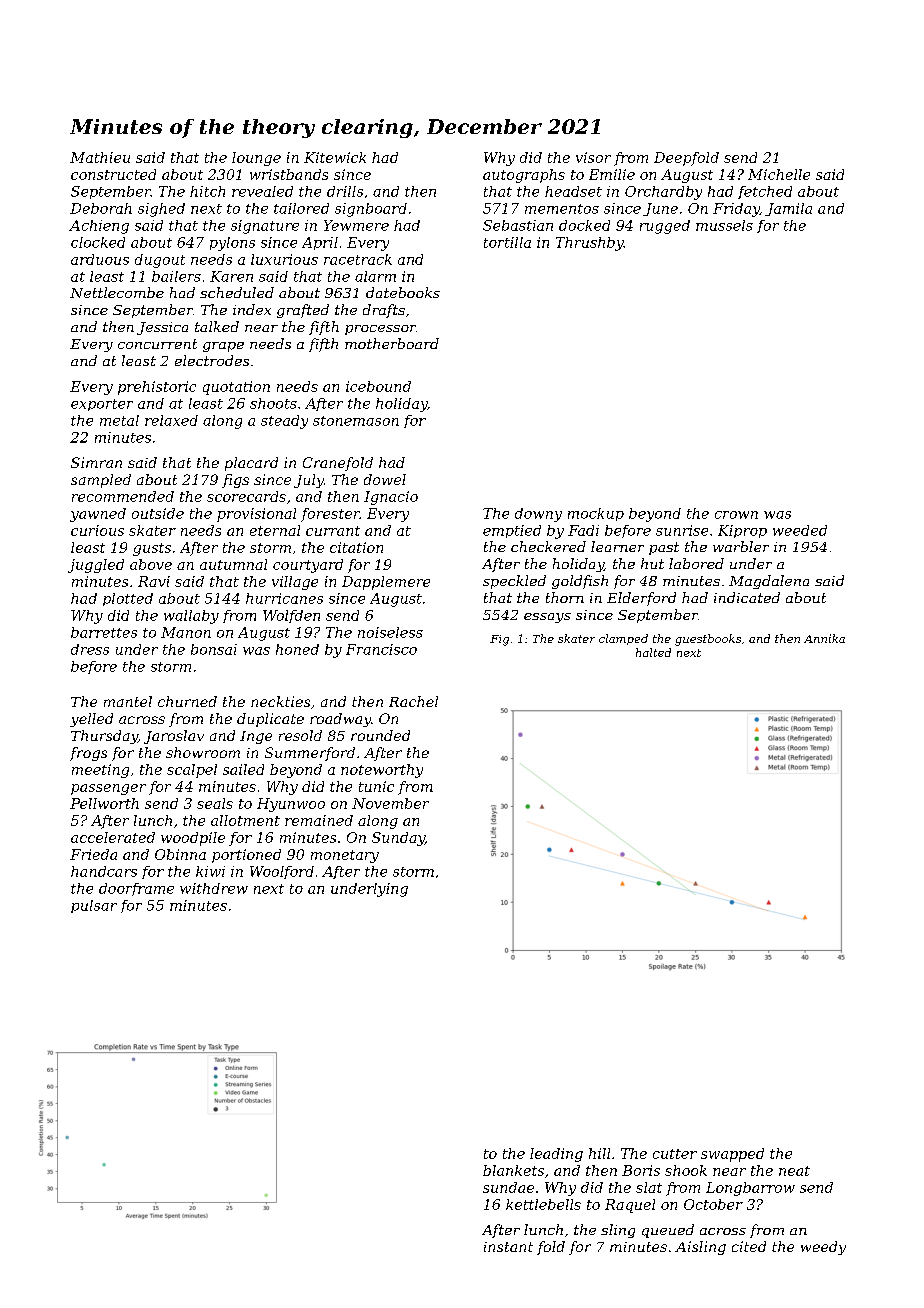  Describe the element at coordinates (538, 515) in the screenshot. I see `downy` at that location.
